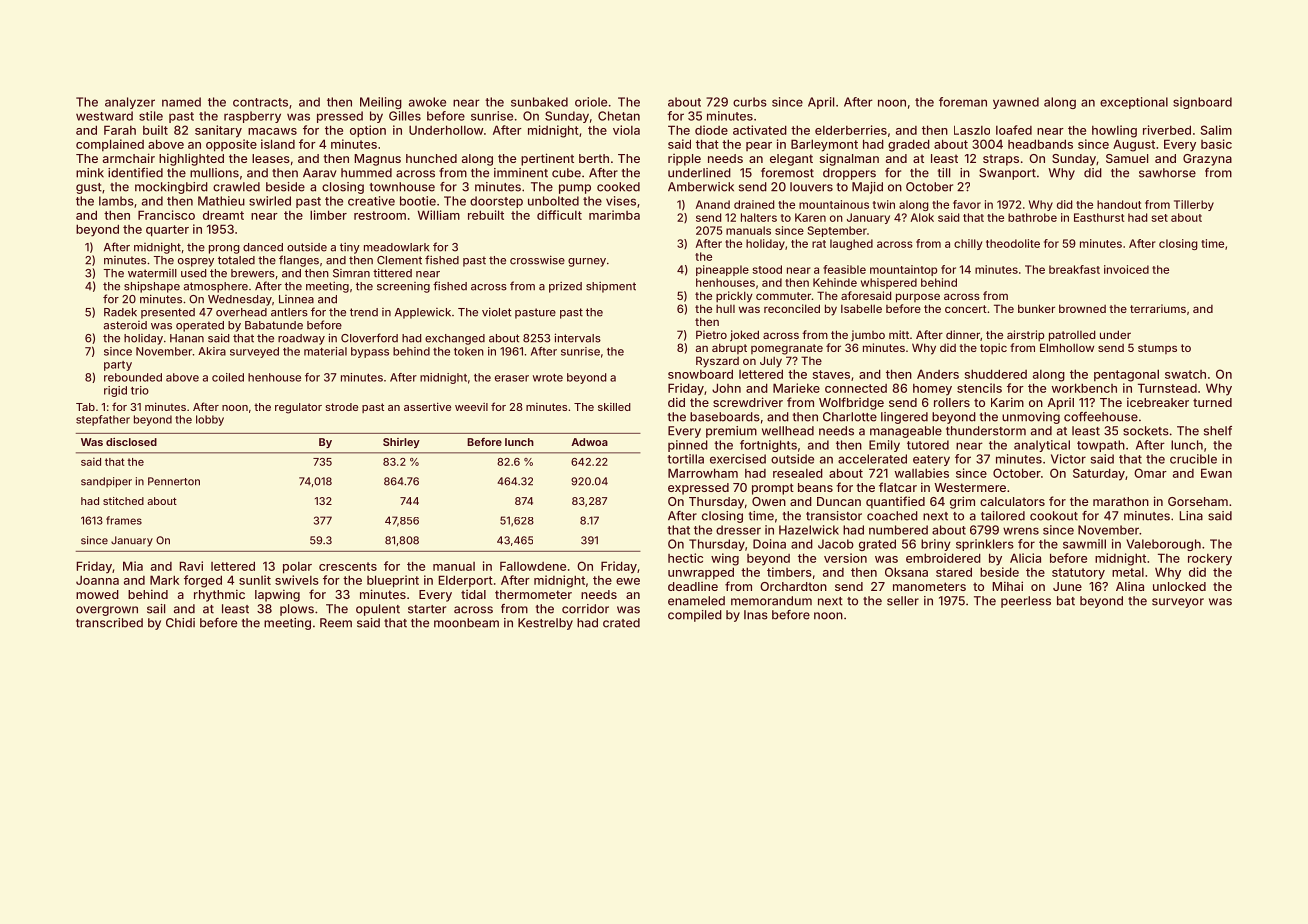  I want to click on exceptional, so click(1134, 103).
